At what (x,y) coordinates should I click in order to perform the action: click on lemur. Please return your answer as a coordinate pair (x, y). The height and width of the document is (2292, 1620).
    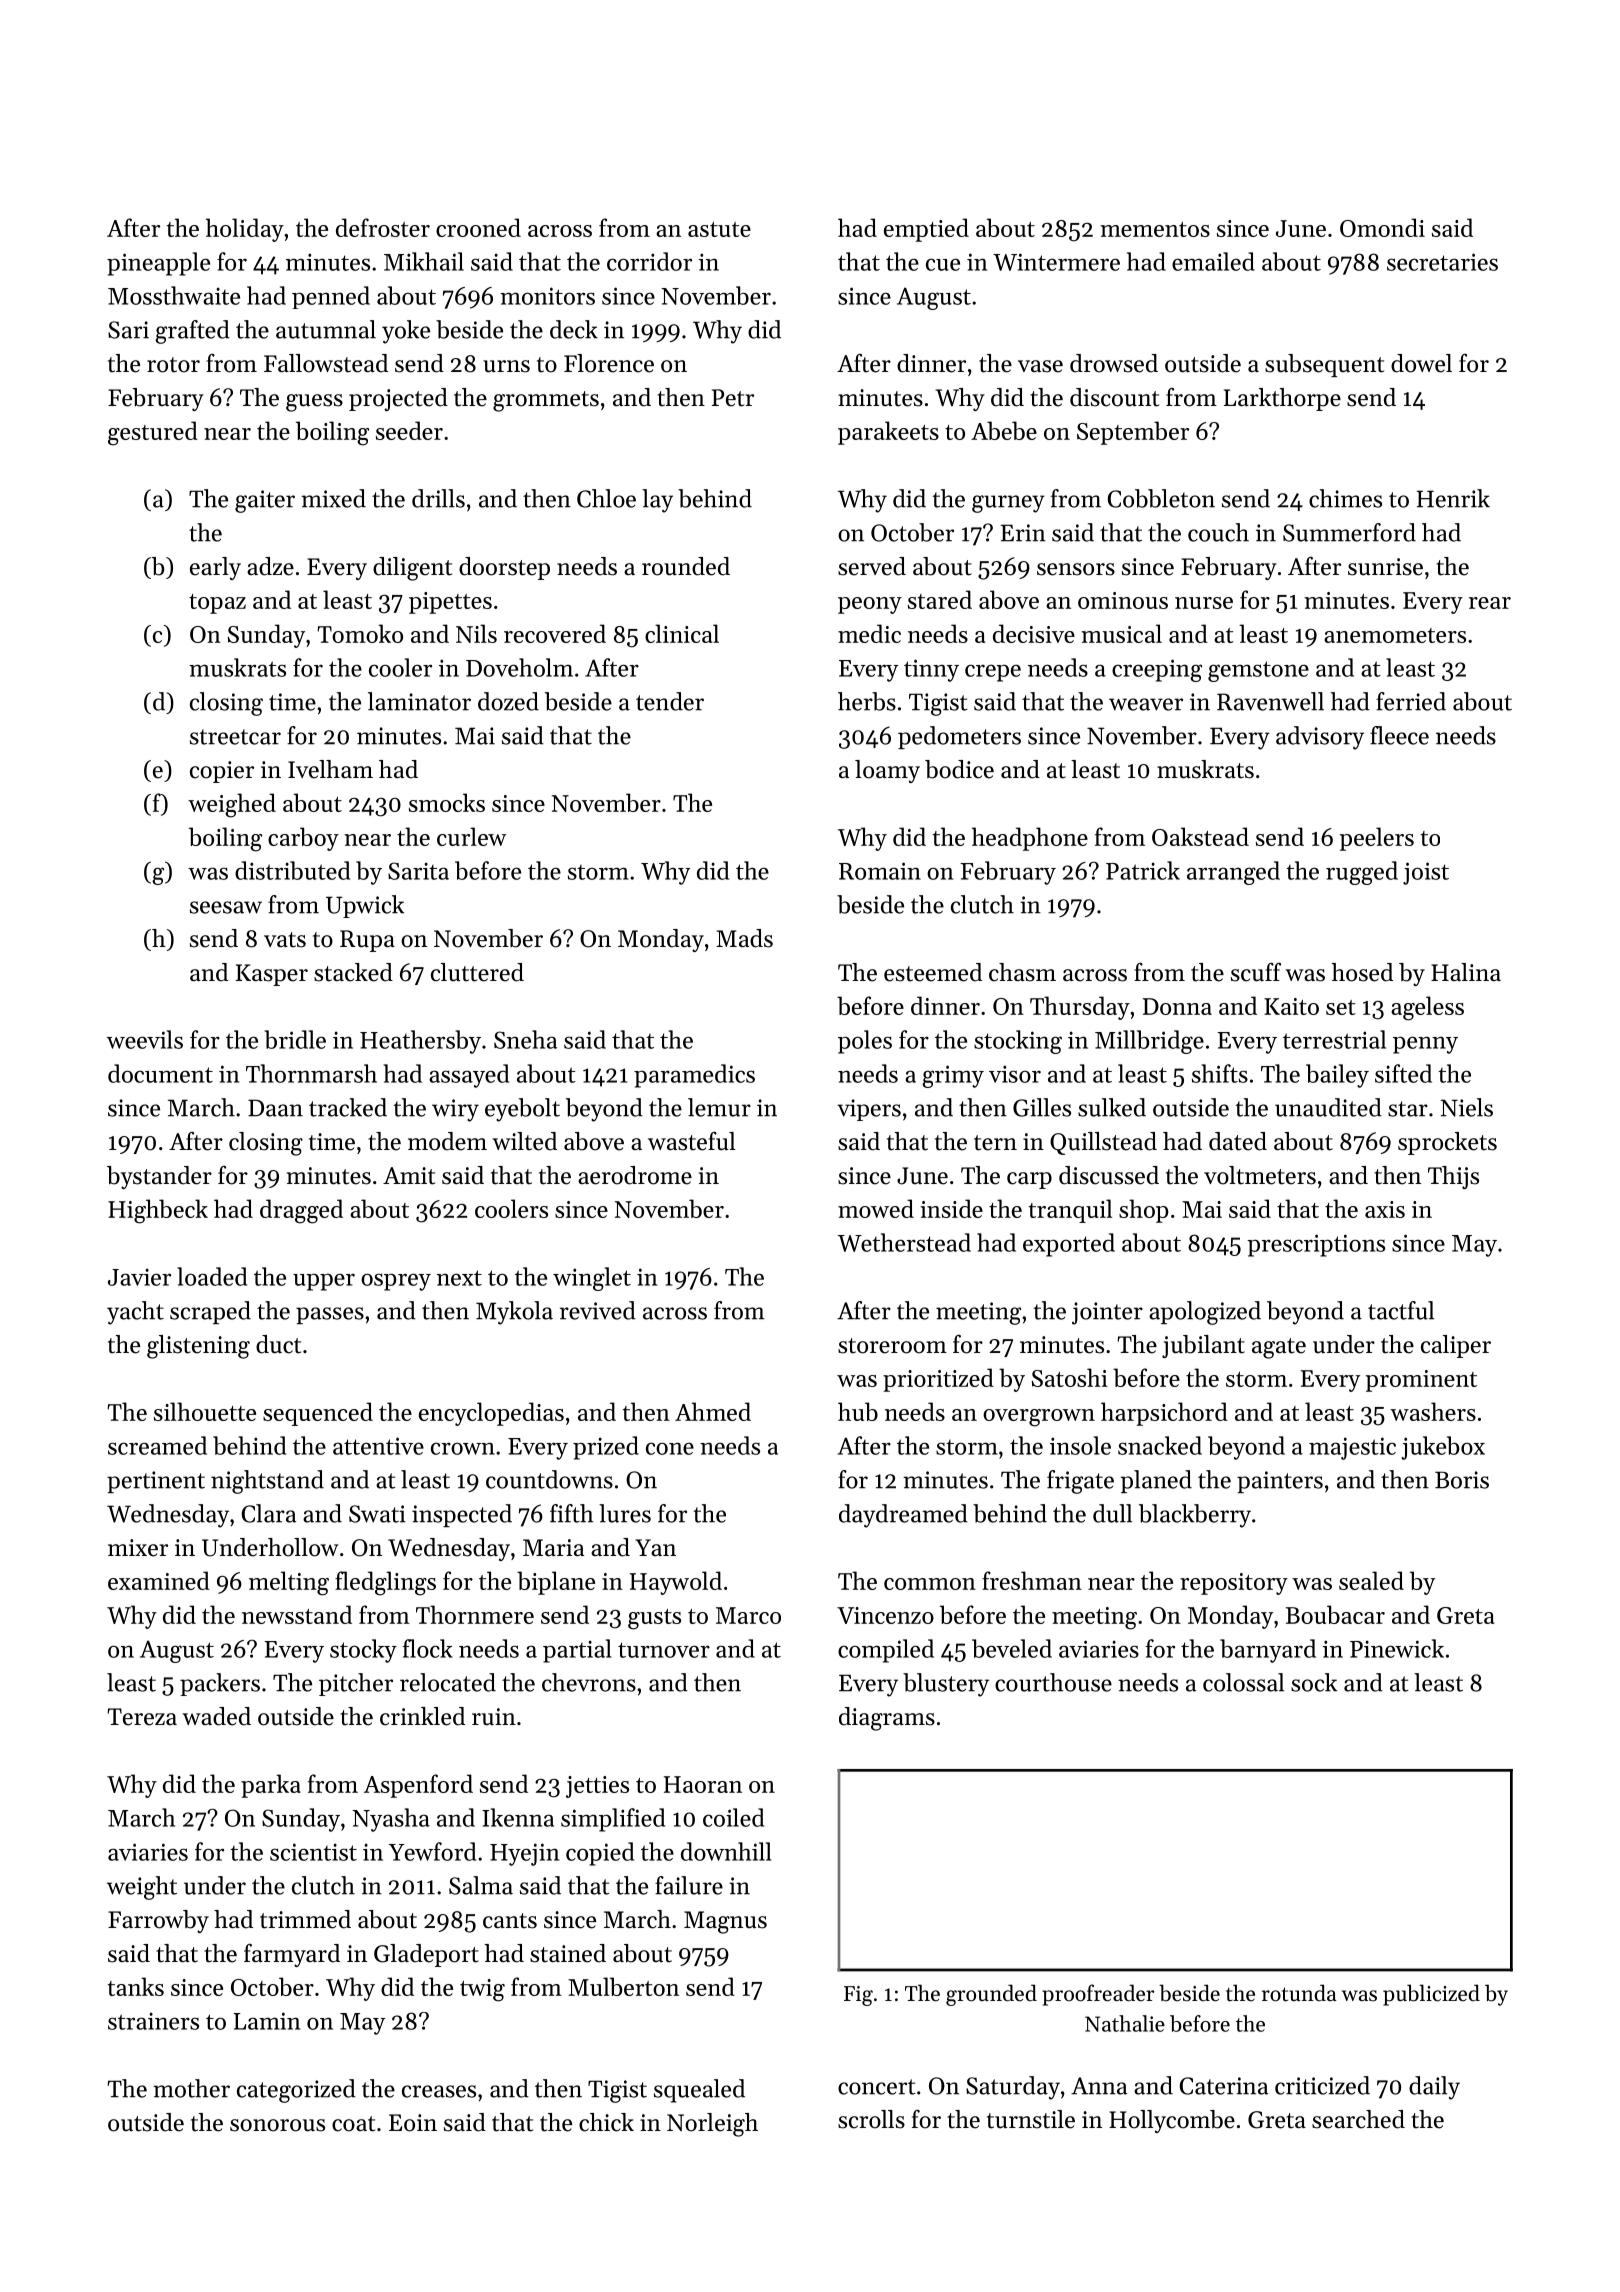
    Looking at the image, I should click on (719, 1107).
